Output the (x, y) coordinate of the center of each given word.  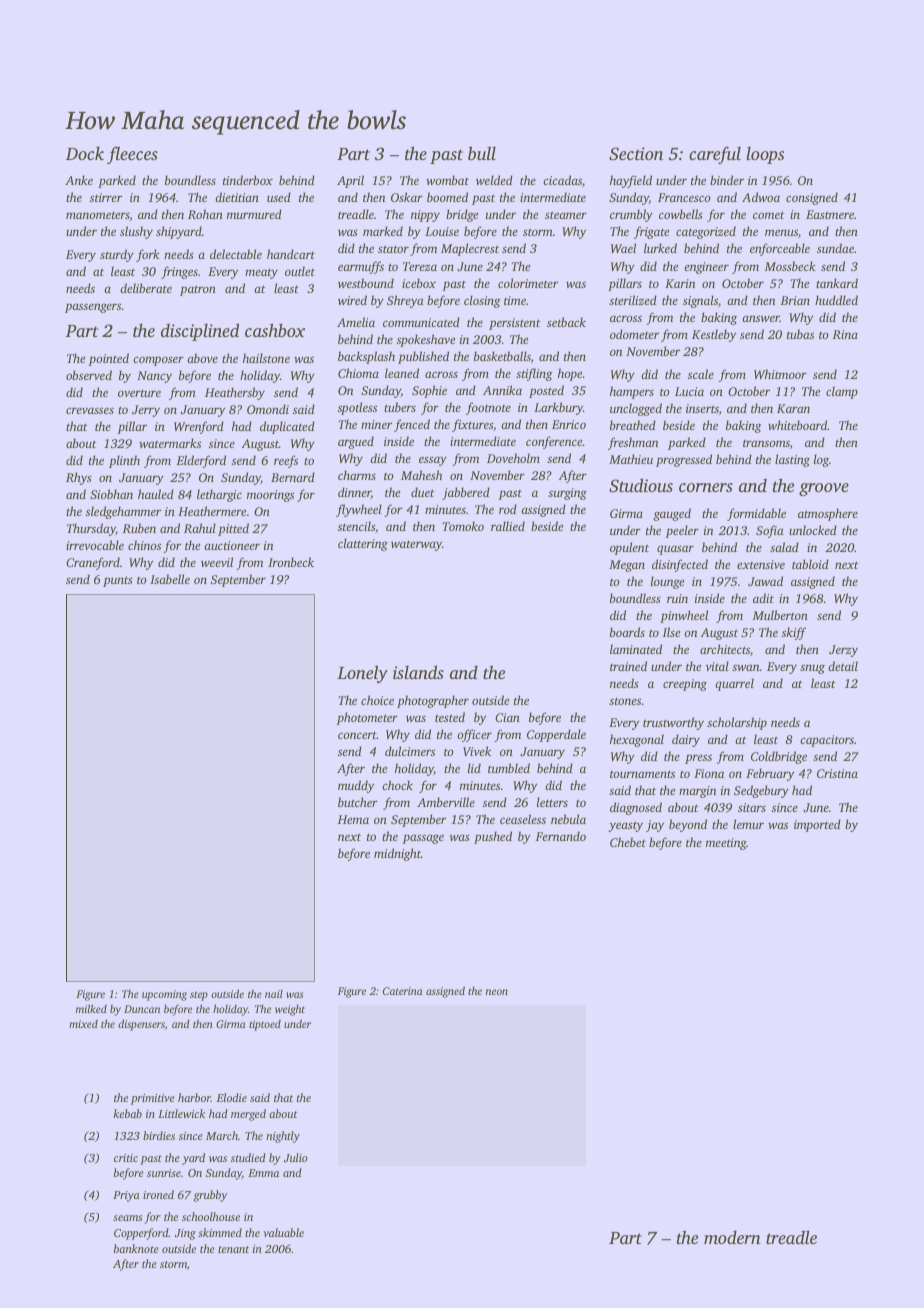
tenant (233, 1249)
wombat (447, 180)
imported (817, 825)
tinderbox (248, 180)
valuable (283, 1232)
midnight (397, 854)
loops (765, 155)
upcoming (164, 995)
